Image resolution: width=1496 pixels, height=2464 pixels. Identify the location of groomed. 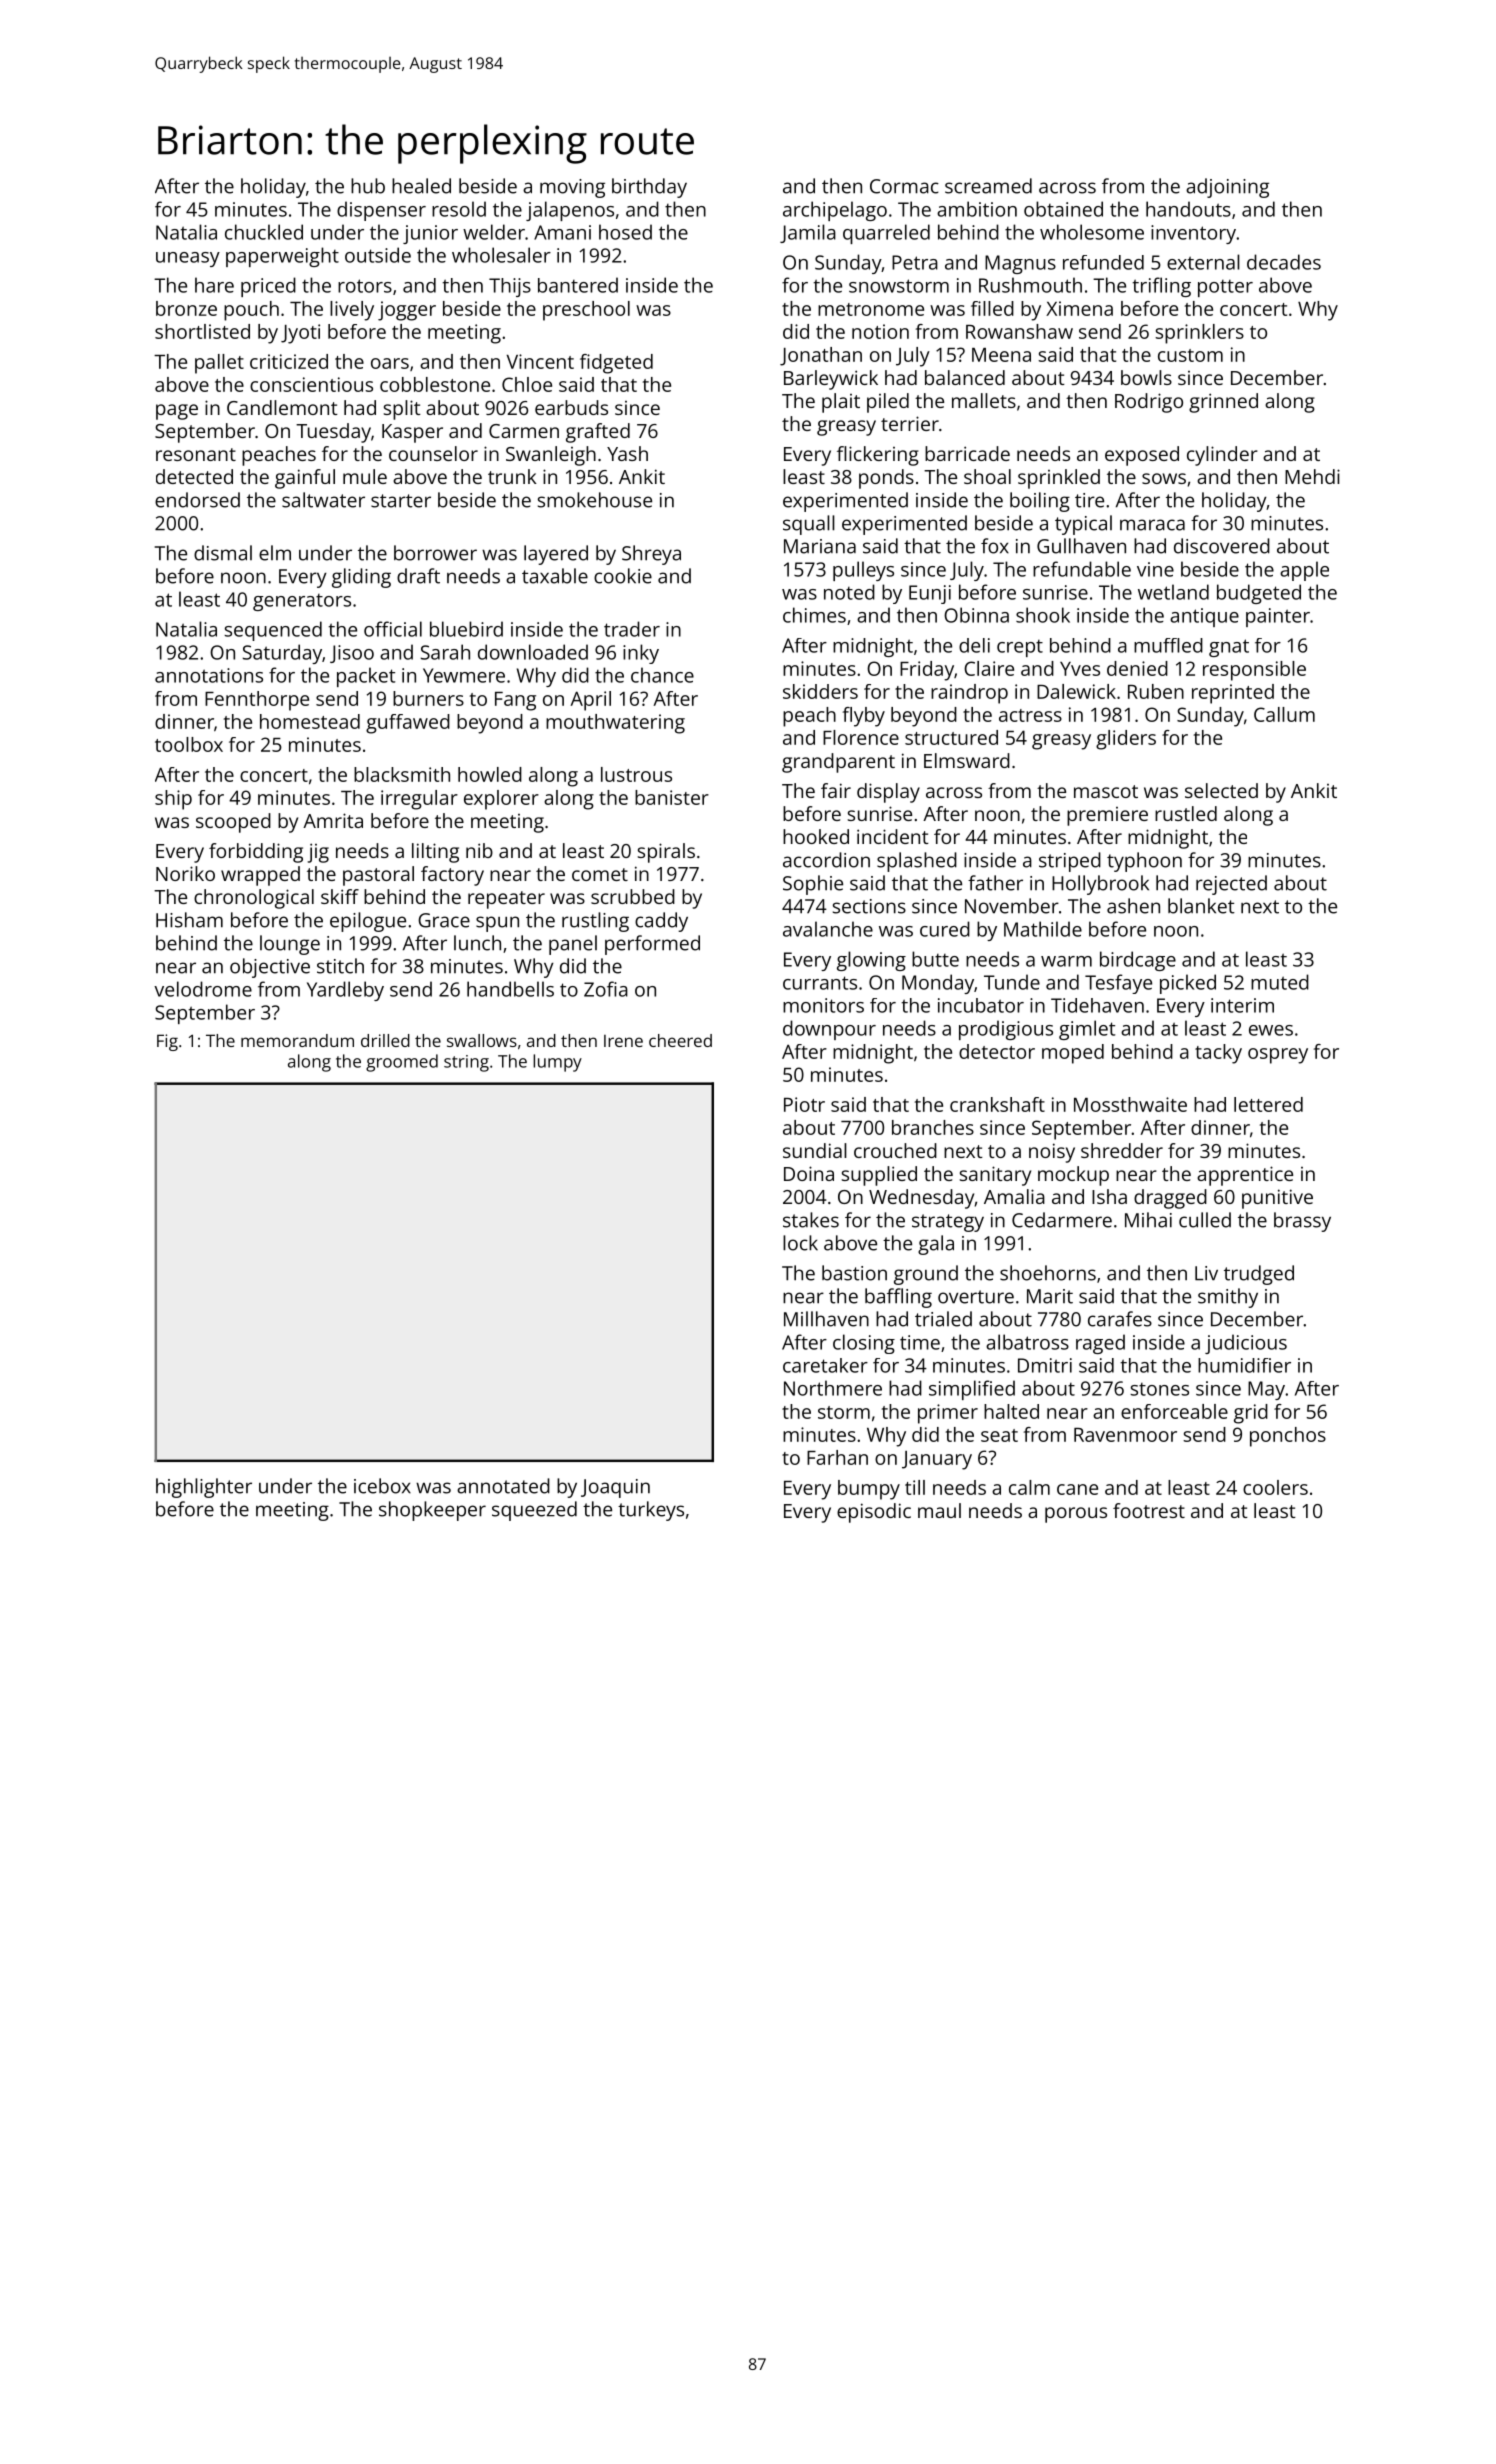
(402, 1063).
